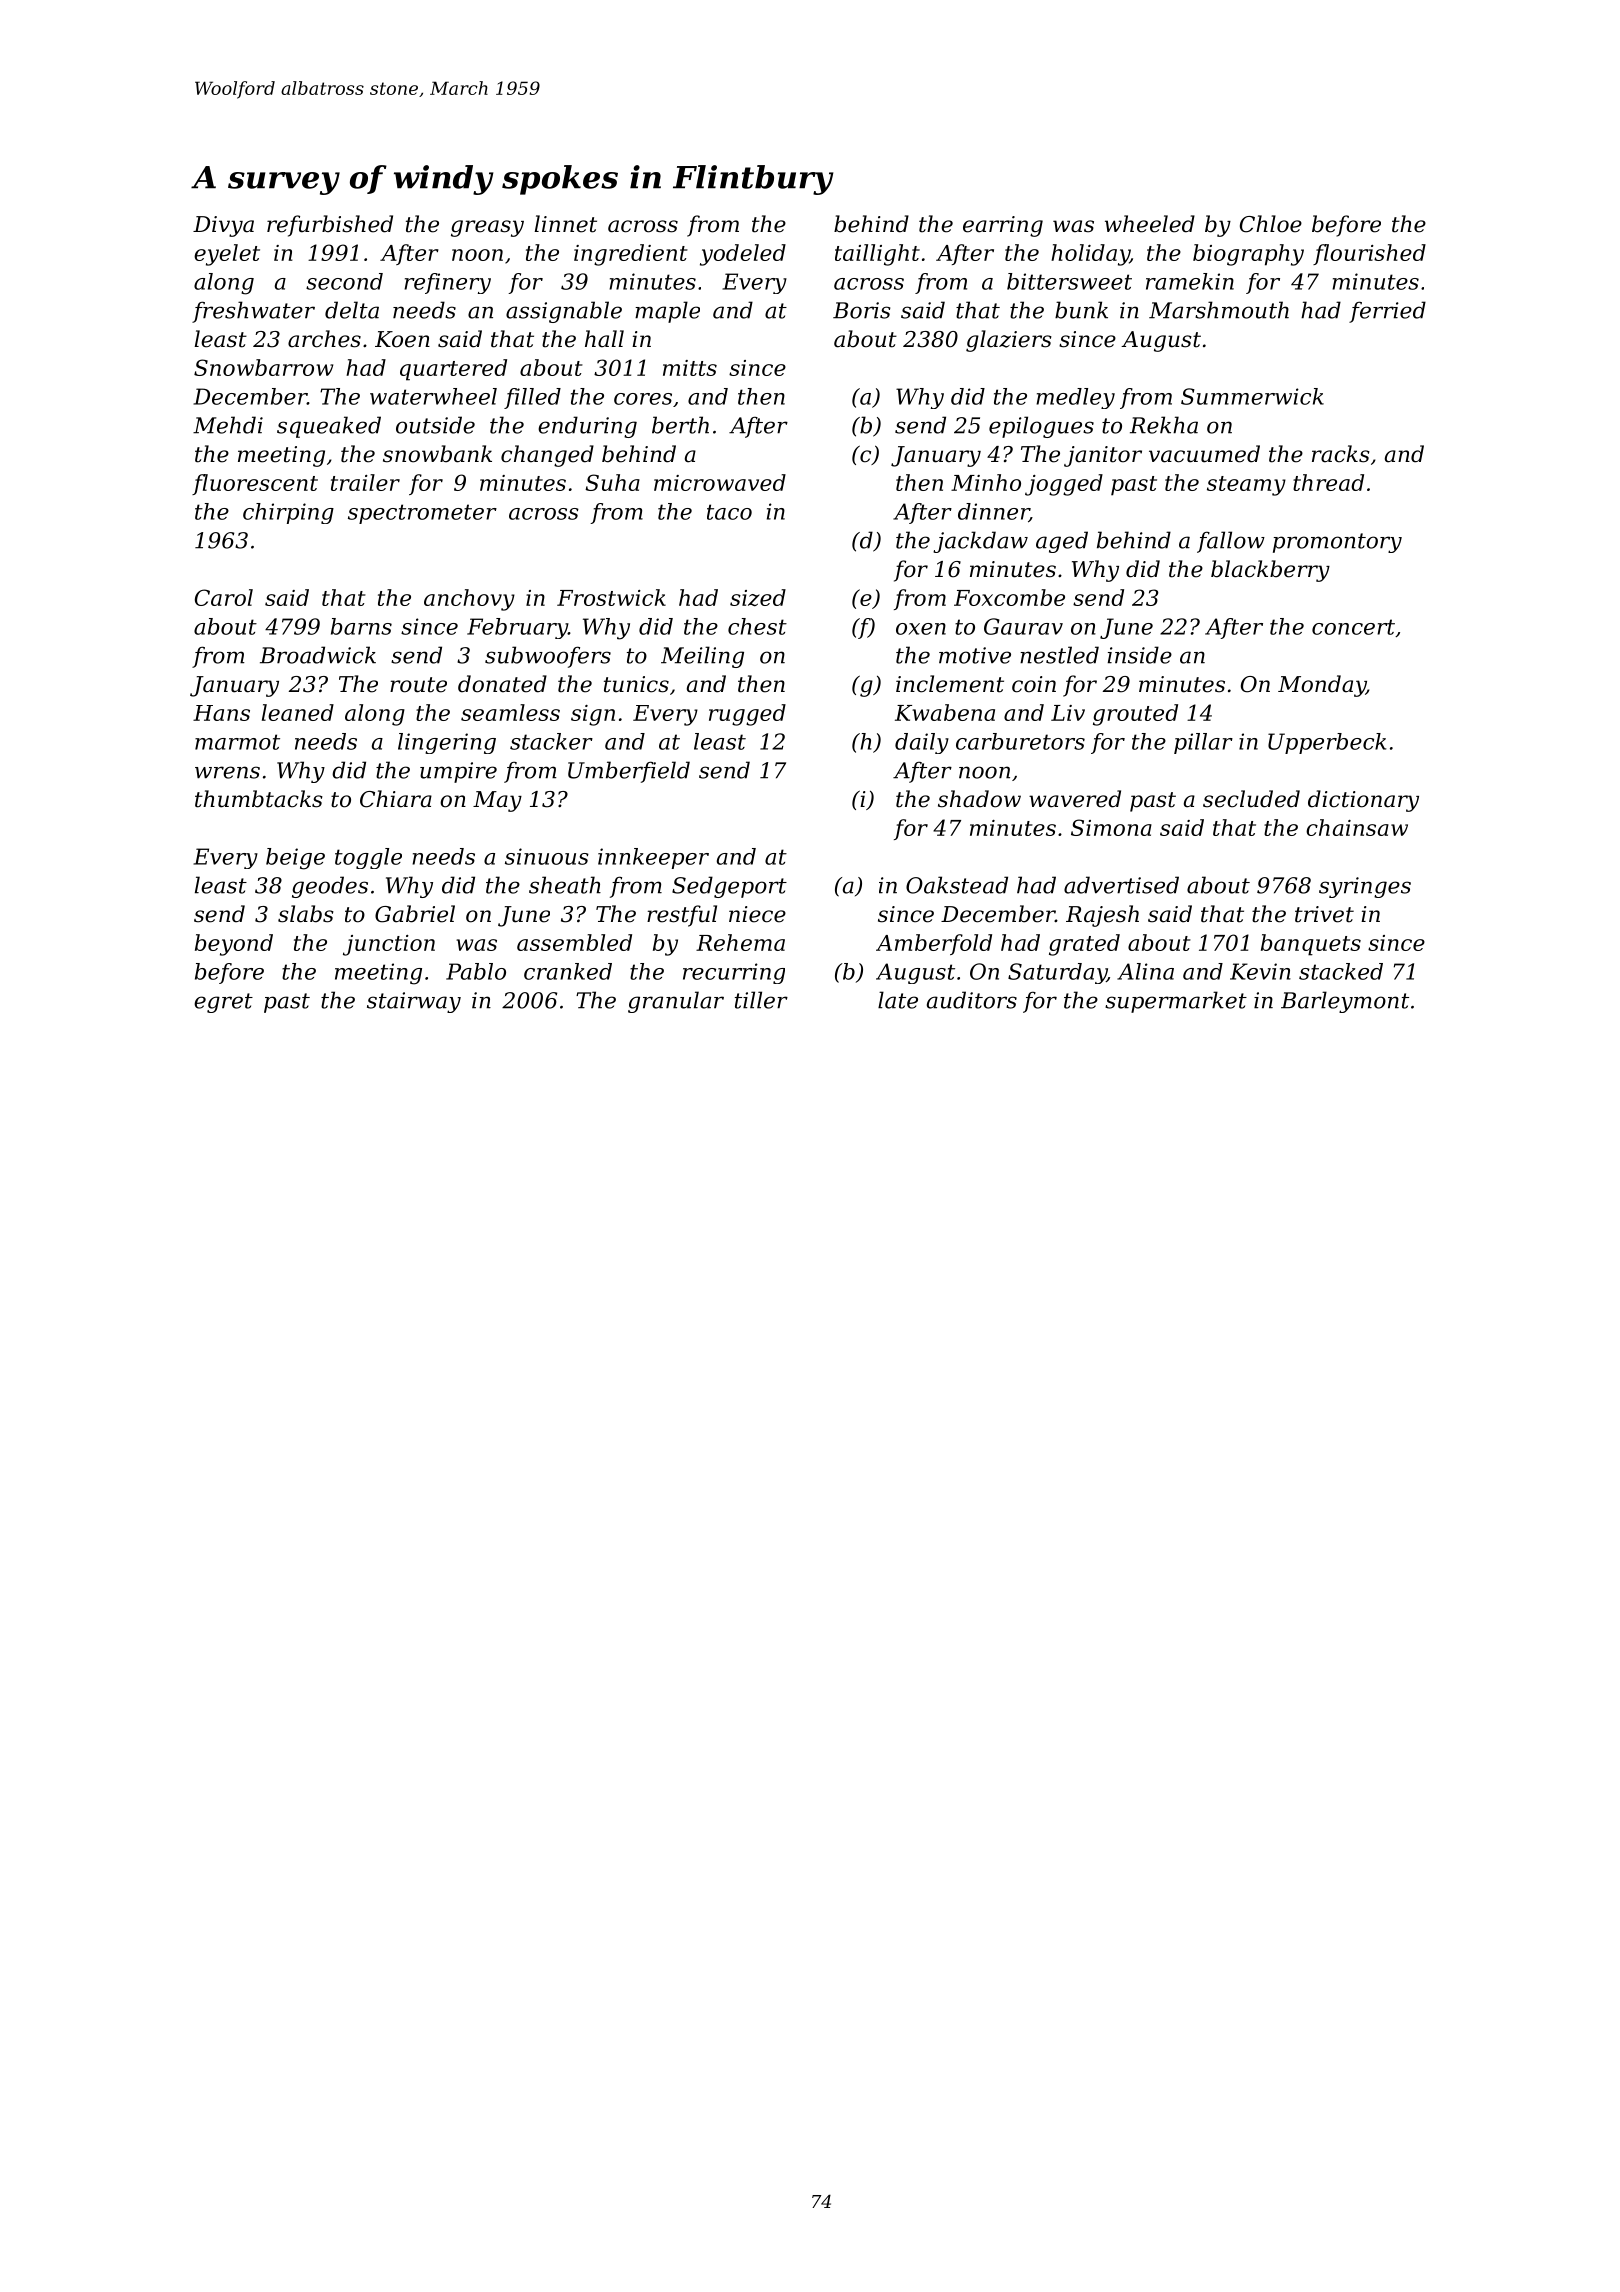 The image size is (1620, 2292). Describe the element at coordinates (729, 887) in the page. I see `Sedgeport` at that location.
